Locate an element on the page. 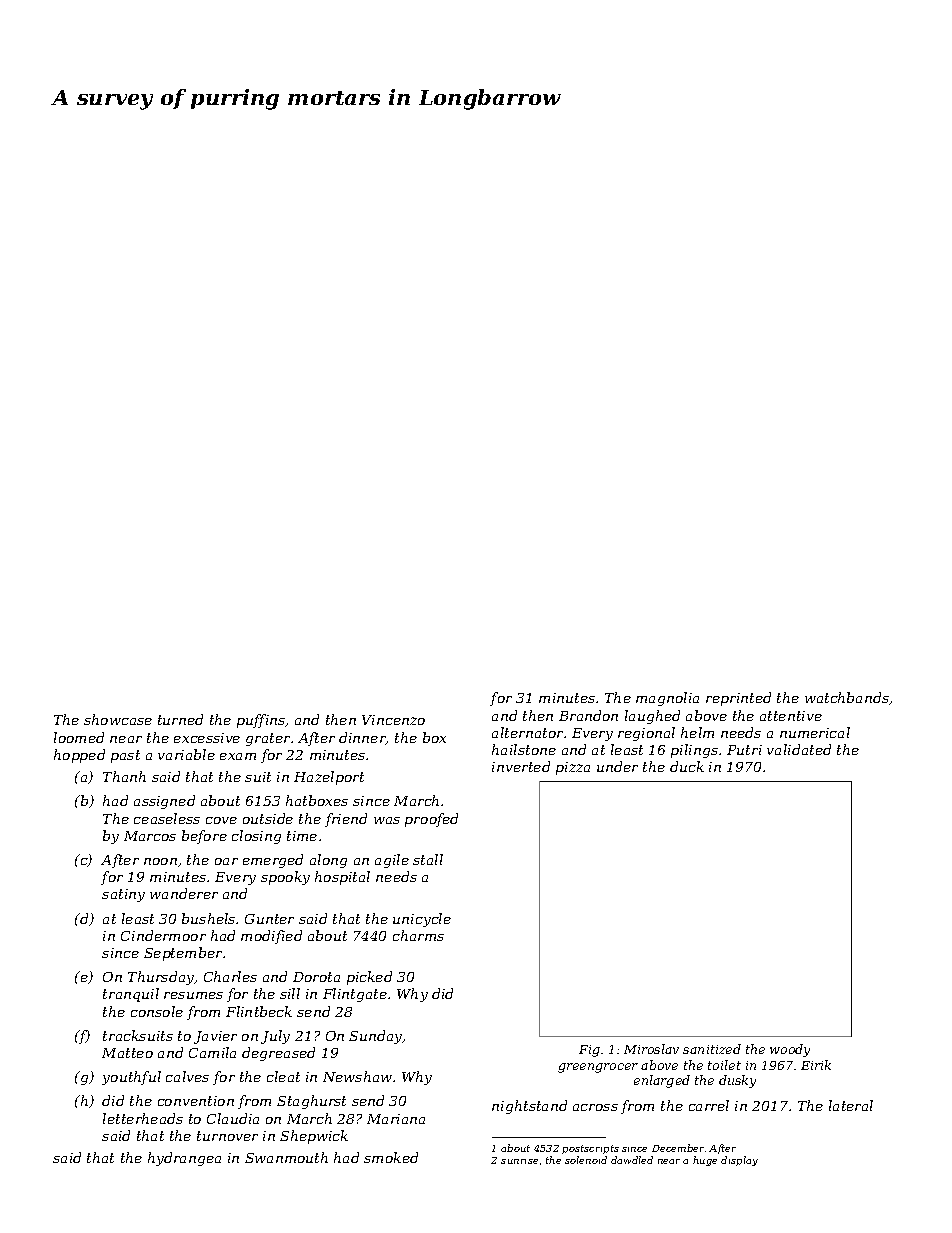 The width and height of the document is (952, 1233). unicycle is located at coordinates (422, 920).
